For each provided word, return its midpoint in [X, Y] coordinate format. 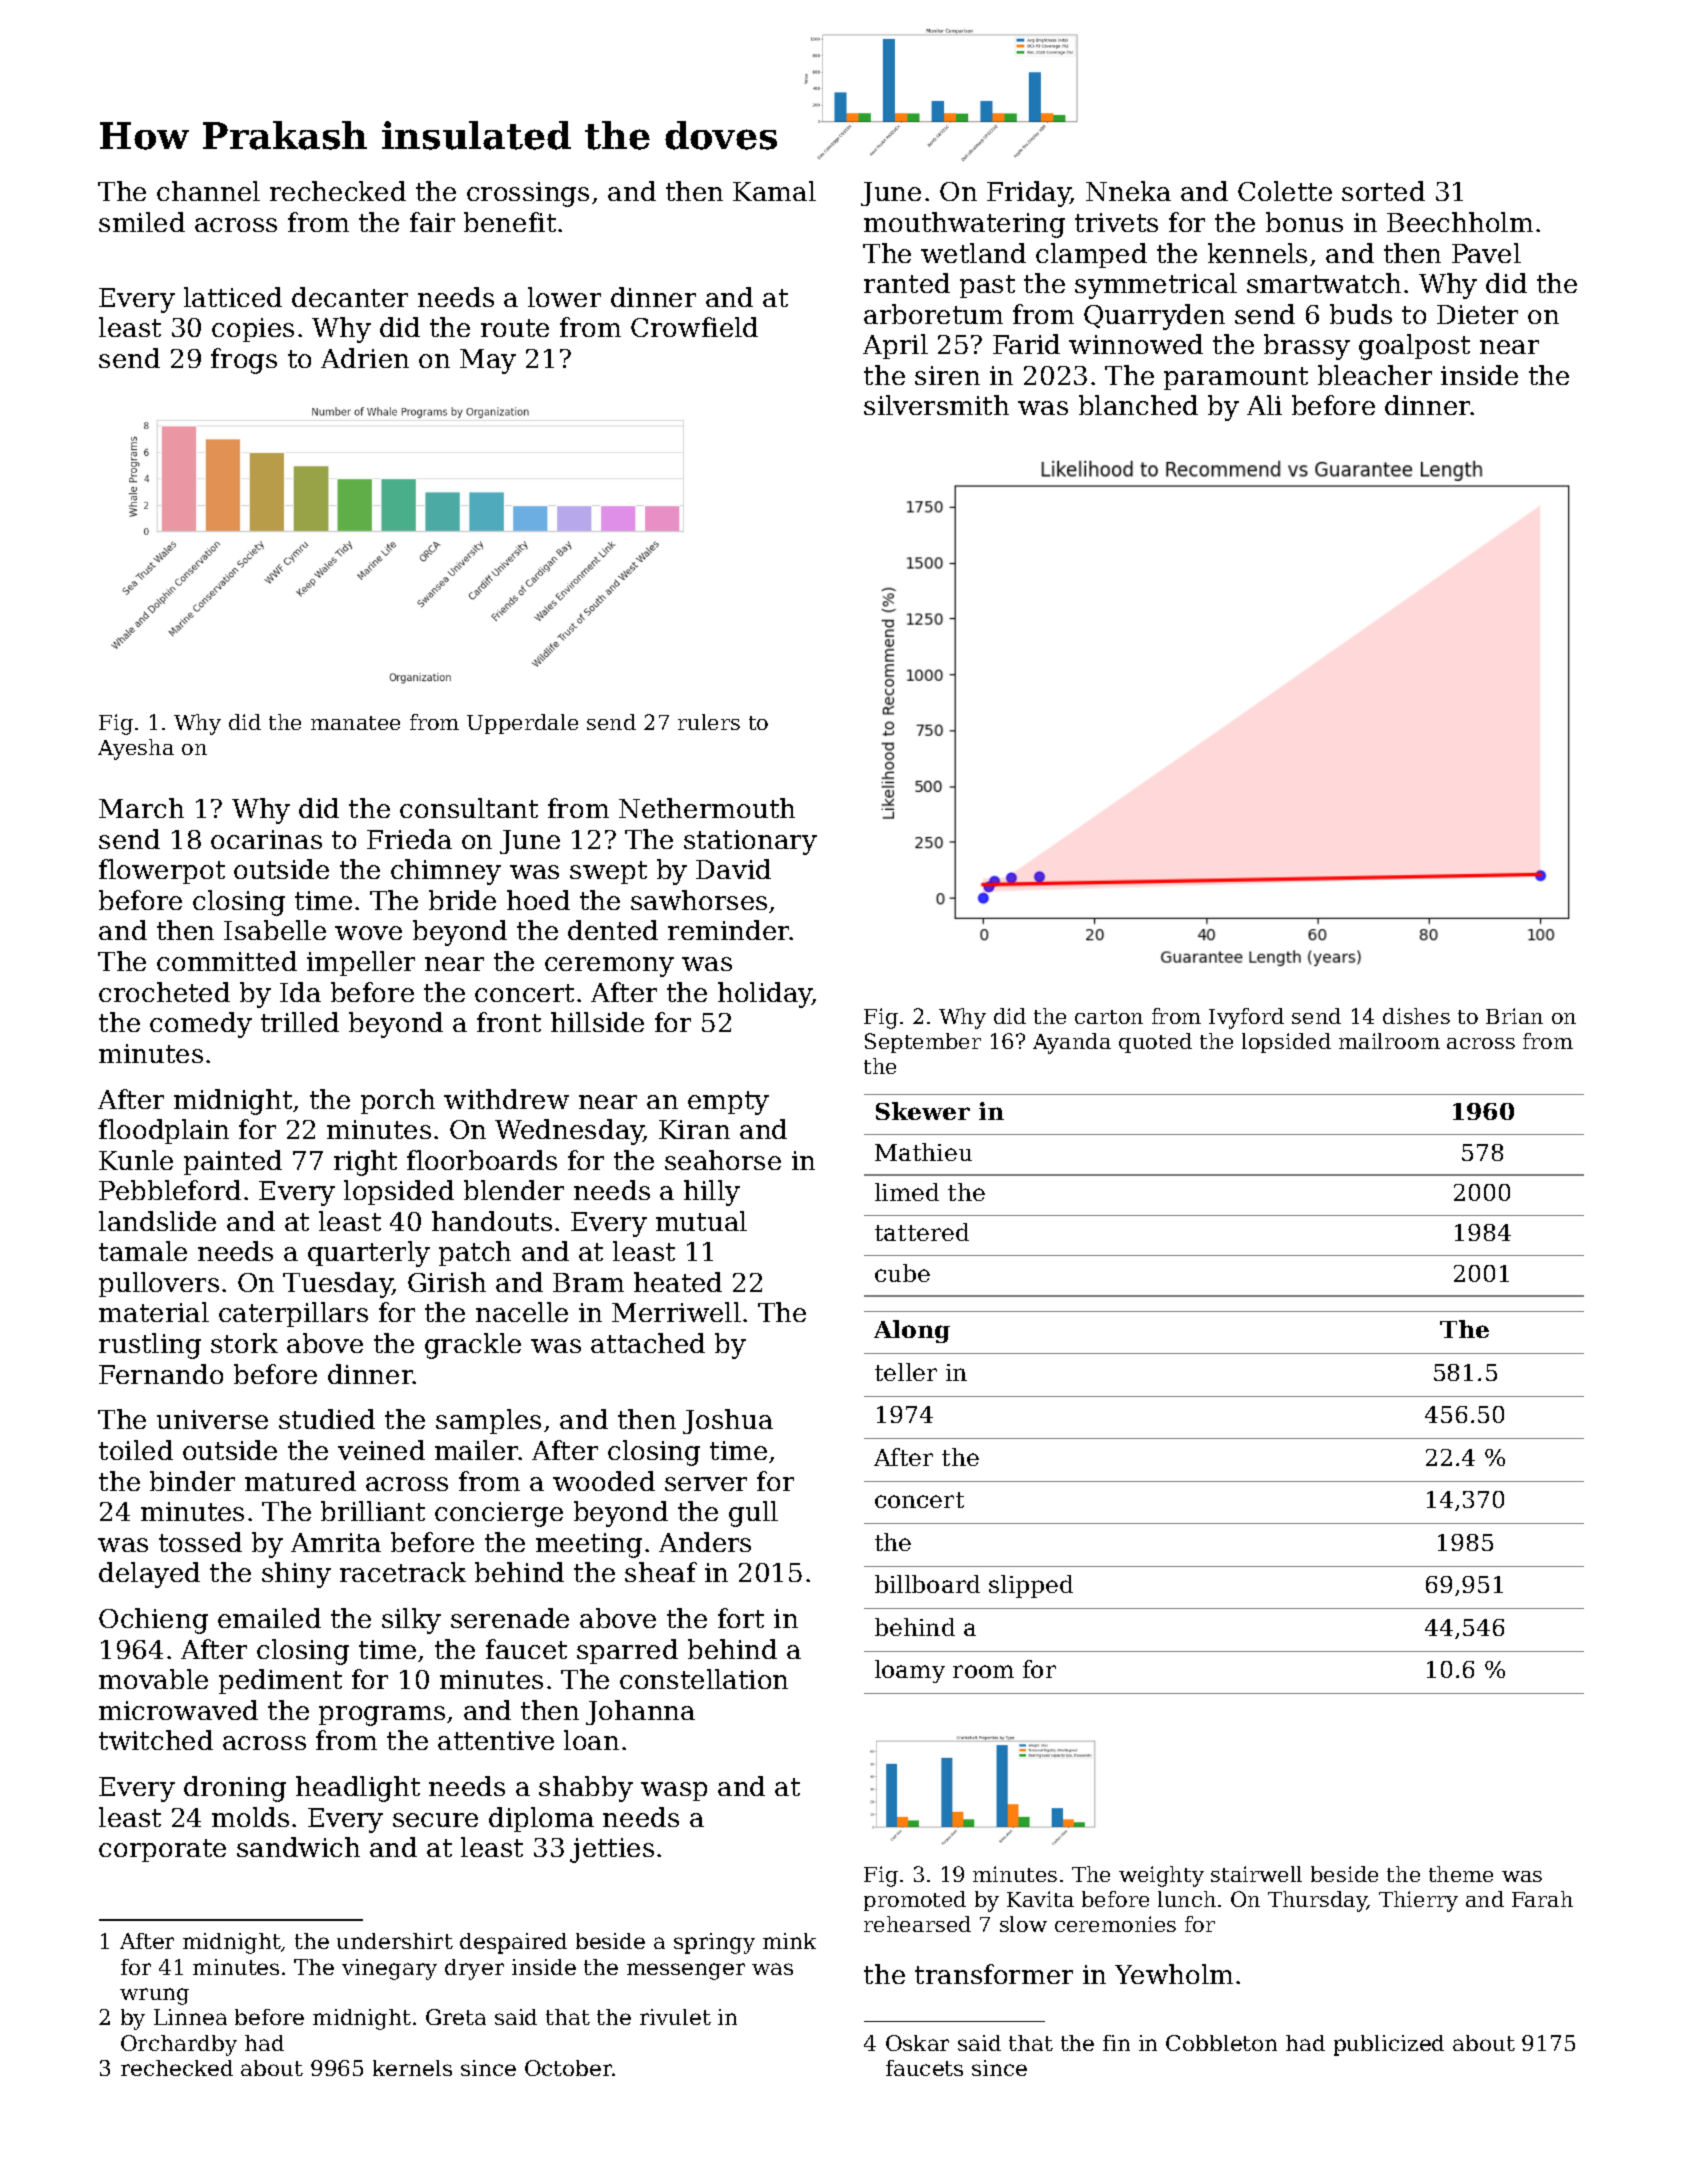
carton [1109, 1017]
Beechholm [1460, 222]
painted [233, 1162]
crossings [528, 194]
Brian [1514, 1016]
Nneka [1128, 191]
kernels [412, 2068]
